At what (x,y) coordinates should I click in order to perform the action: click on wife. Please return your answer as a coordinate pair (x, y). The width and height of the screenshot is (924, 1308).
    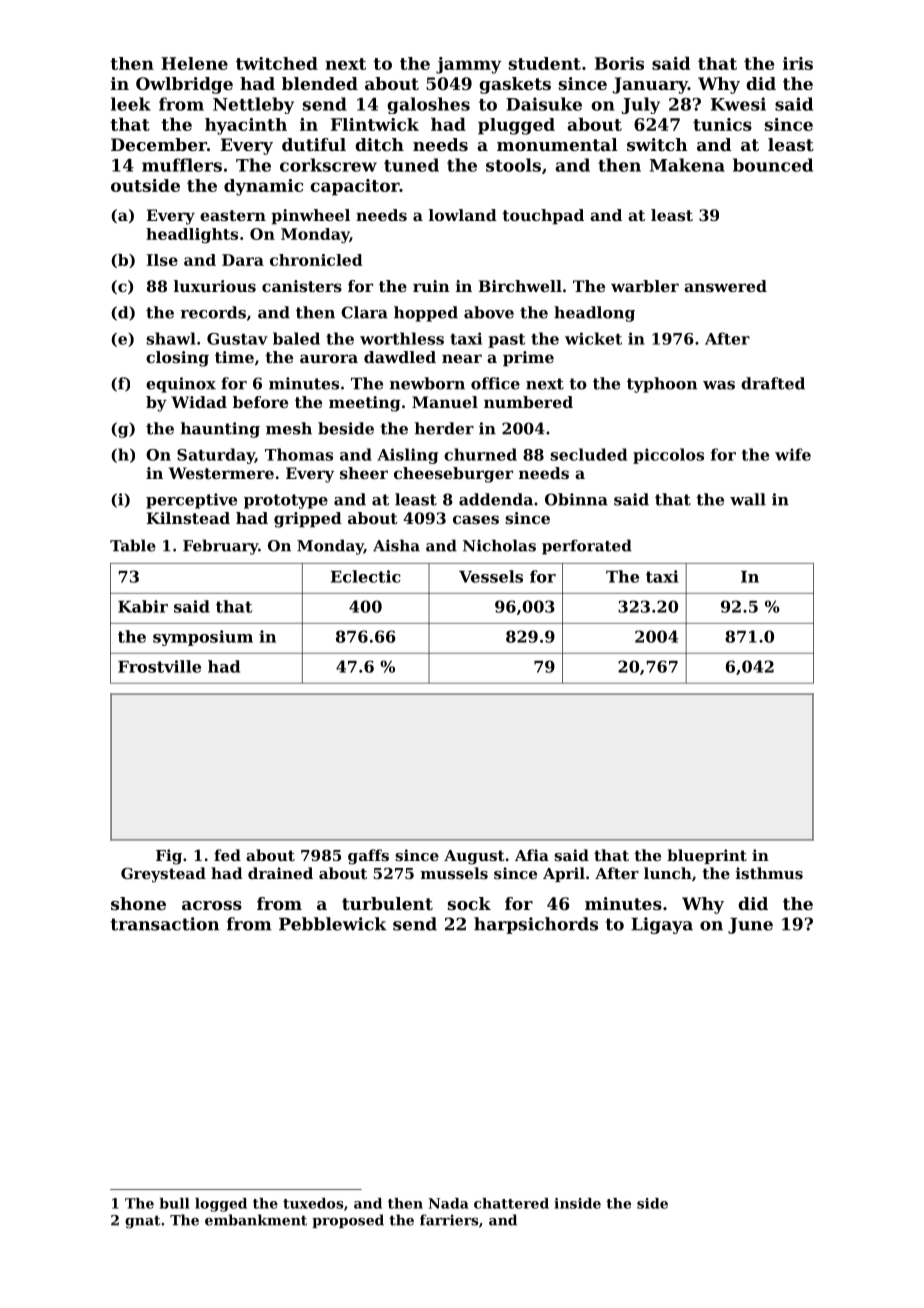
    Looking at the image, I should click on (793, 454).
